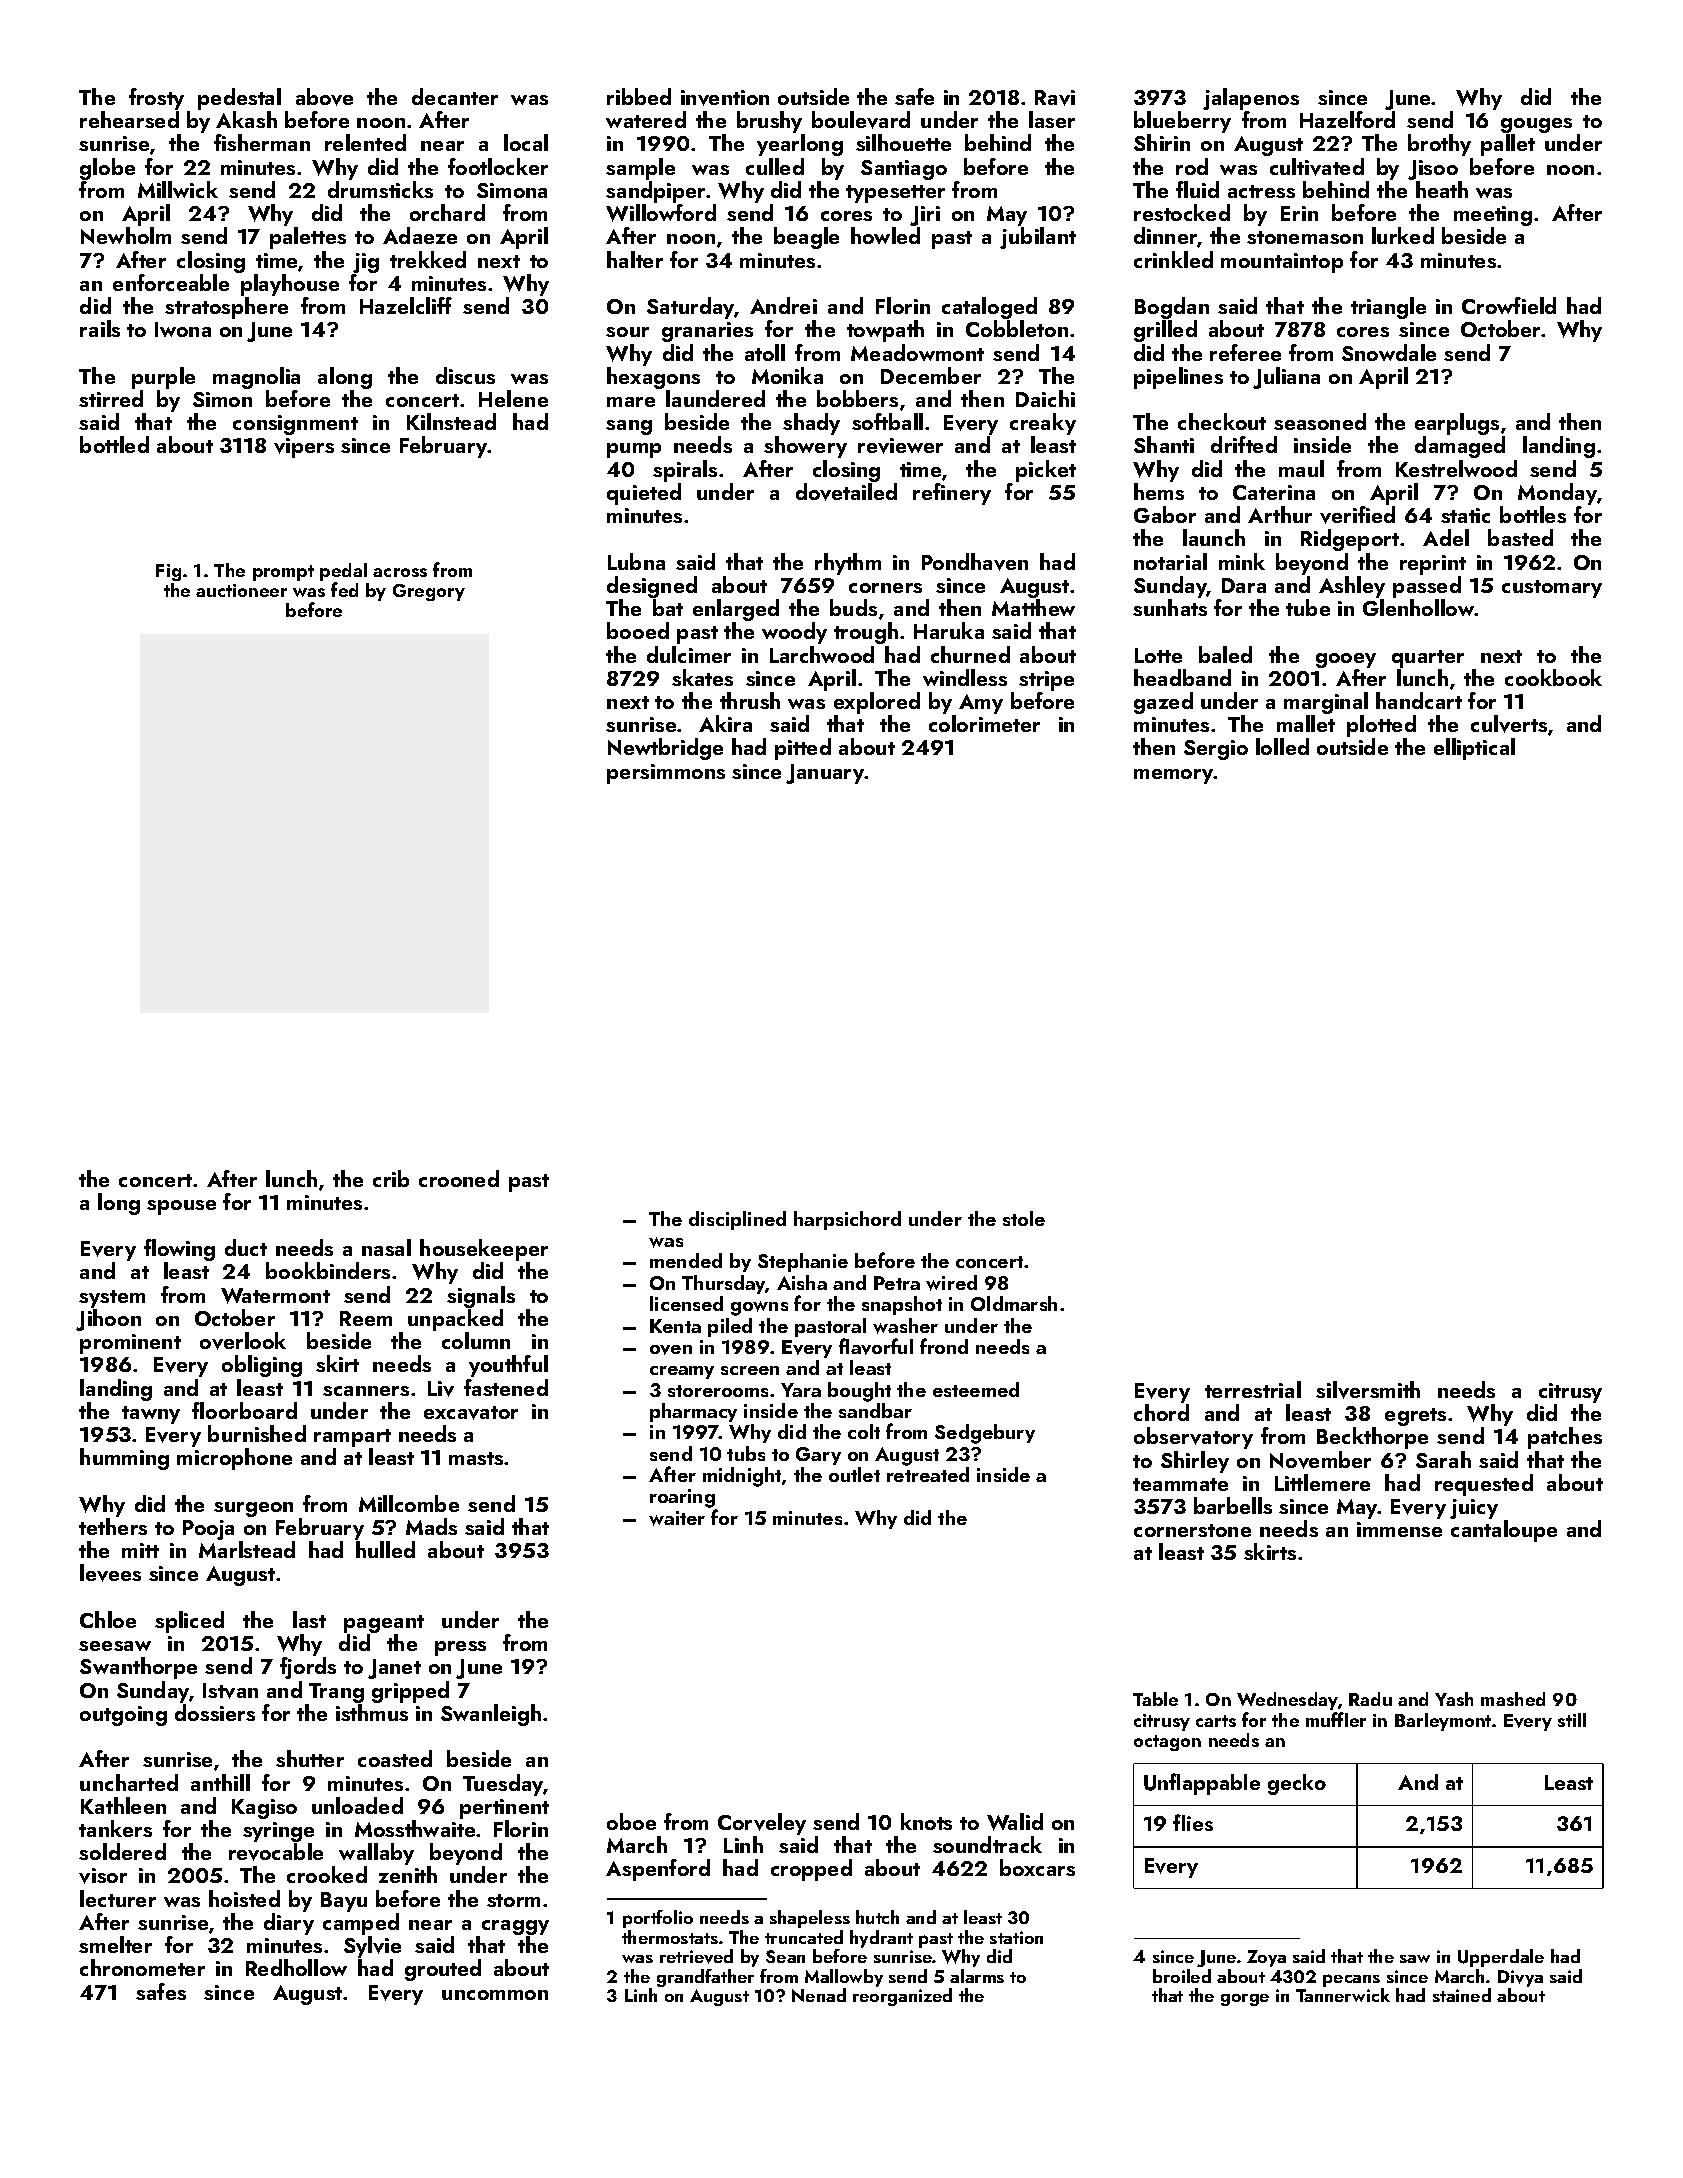  I want to click on invention, so click(725, 98).
